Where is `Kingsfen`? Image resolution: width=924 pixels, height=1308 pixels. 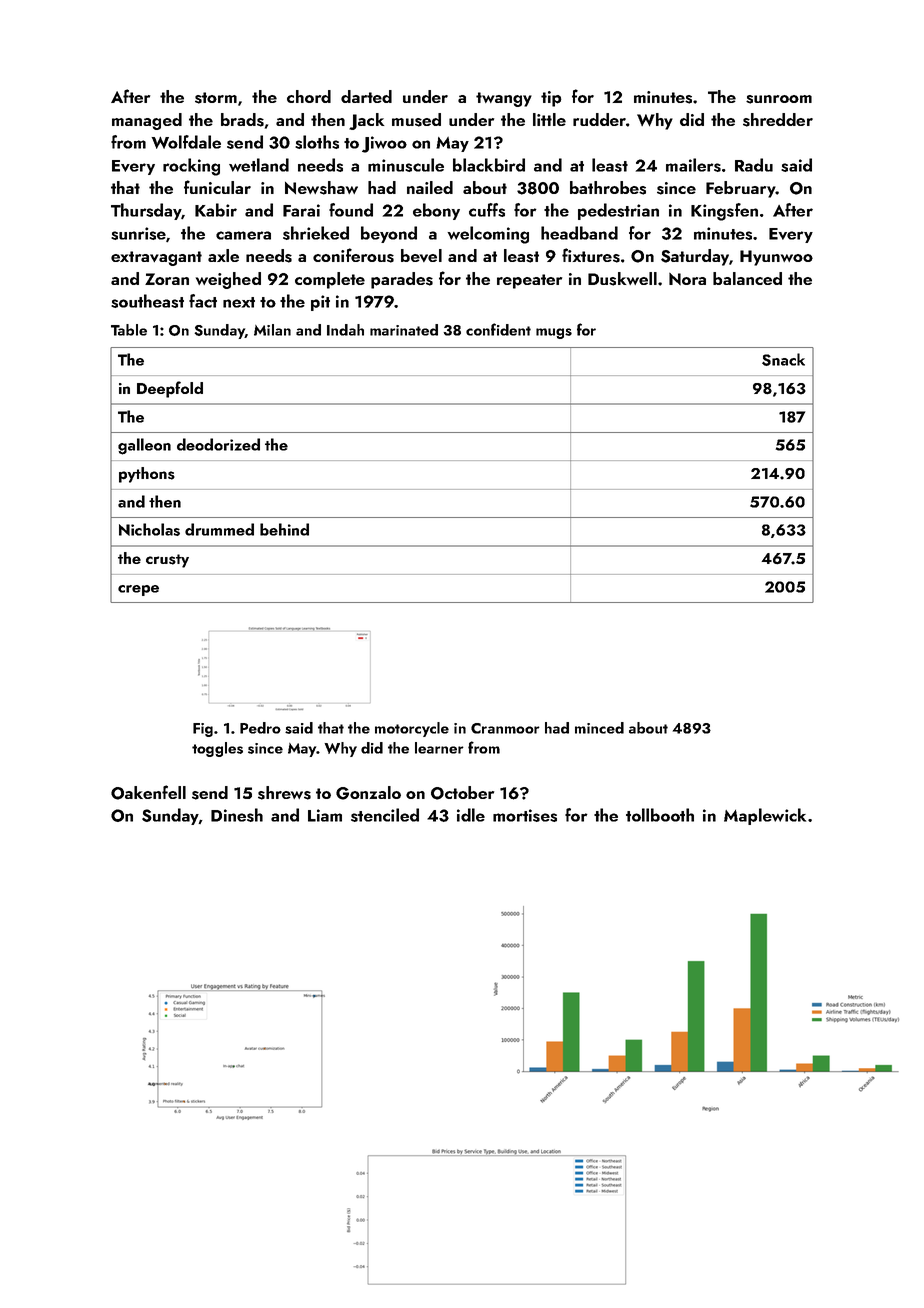 Kingsfen is located at coordinates (724, 212).
